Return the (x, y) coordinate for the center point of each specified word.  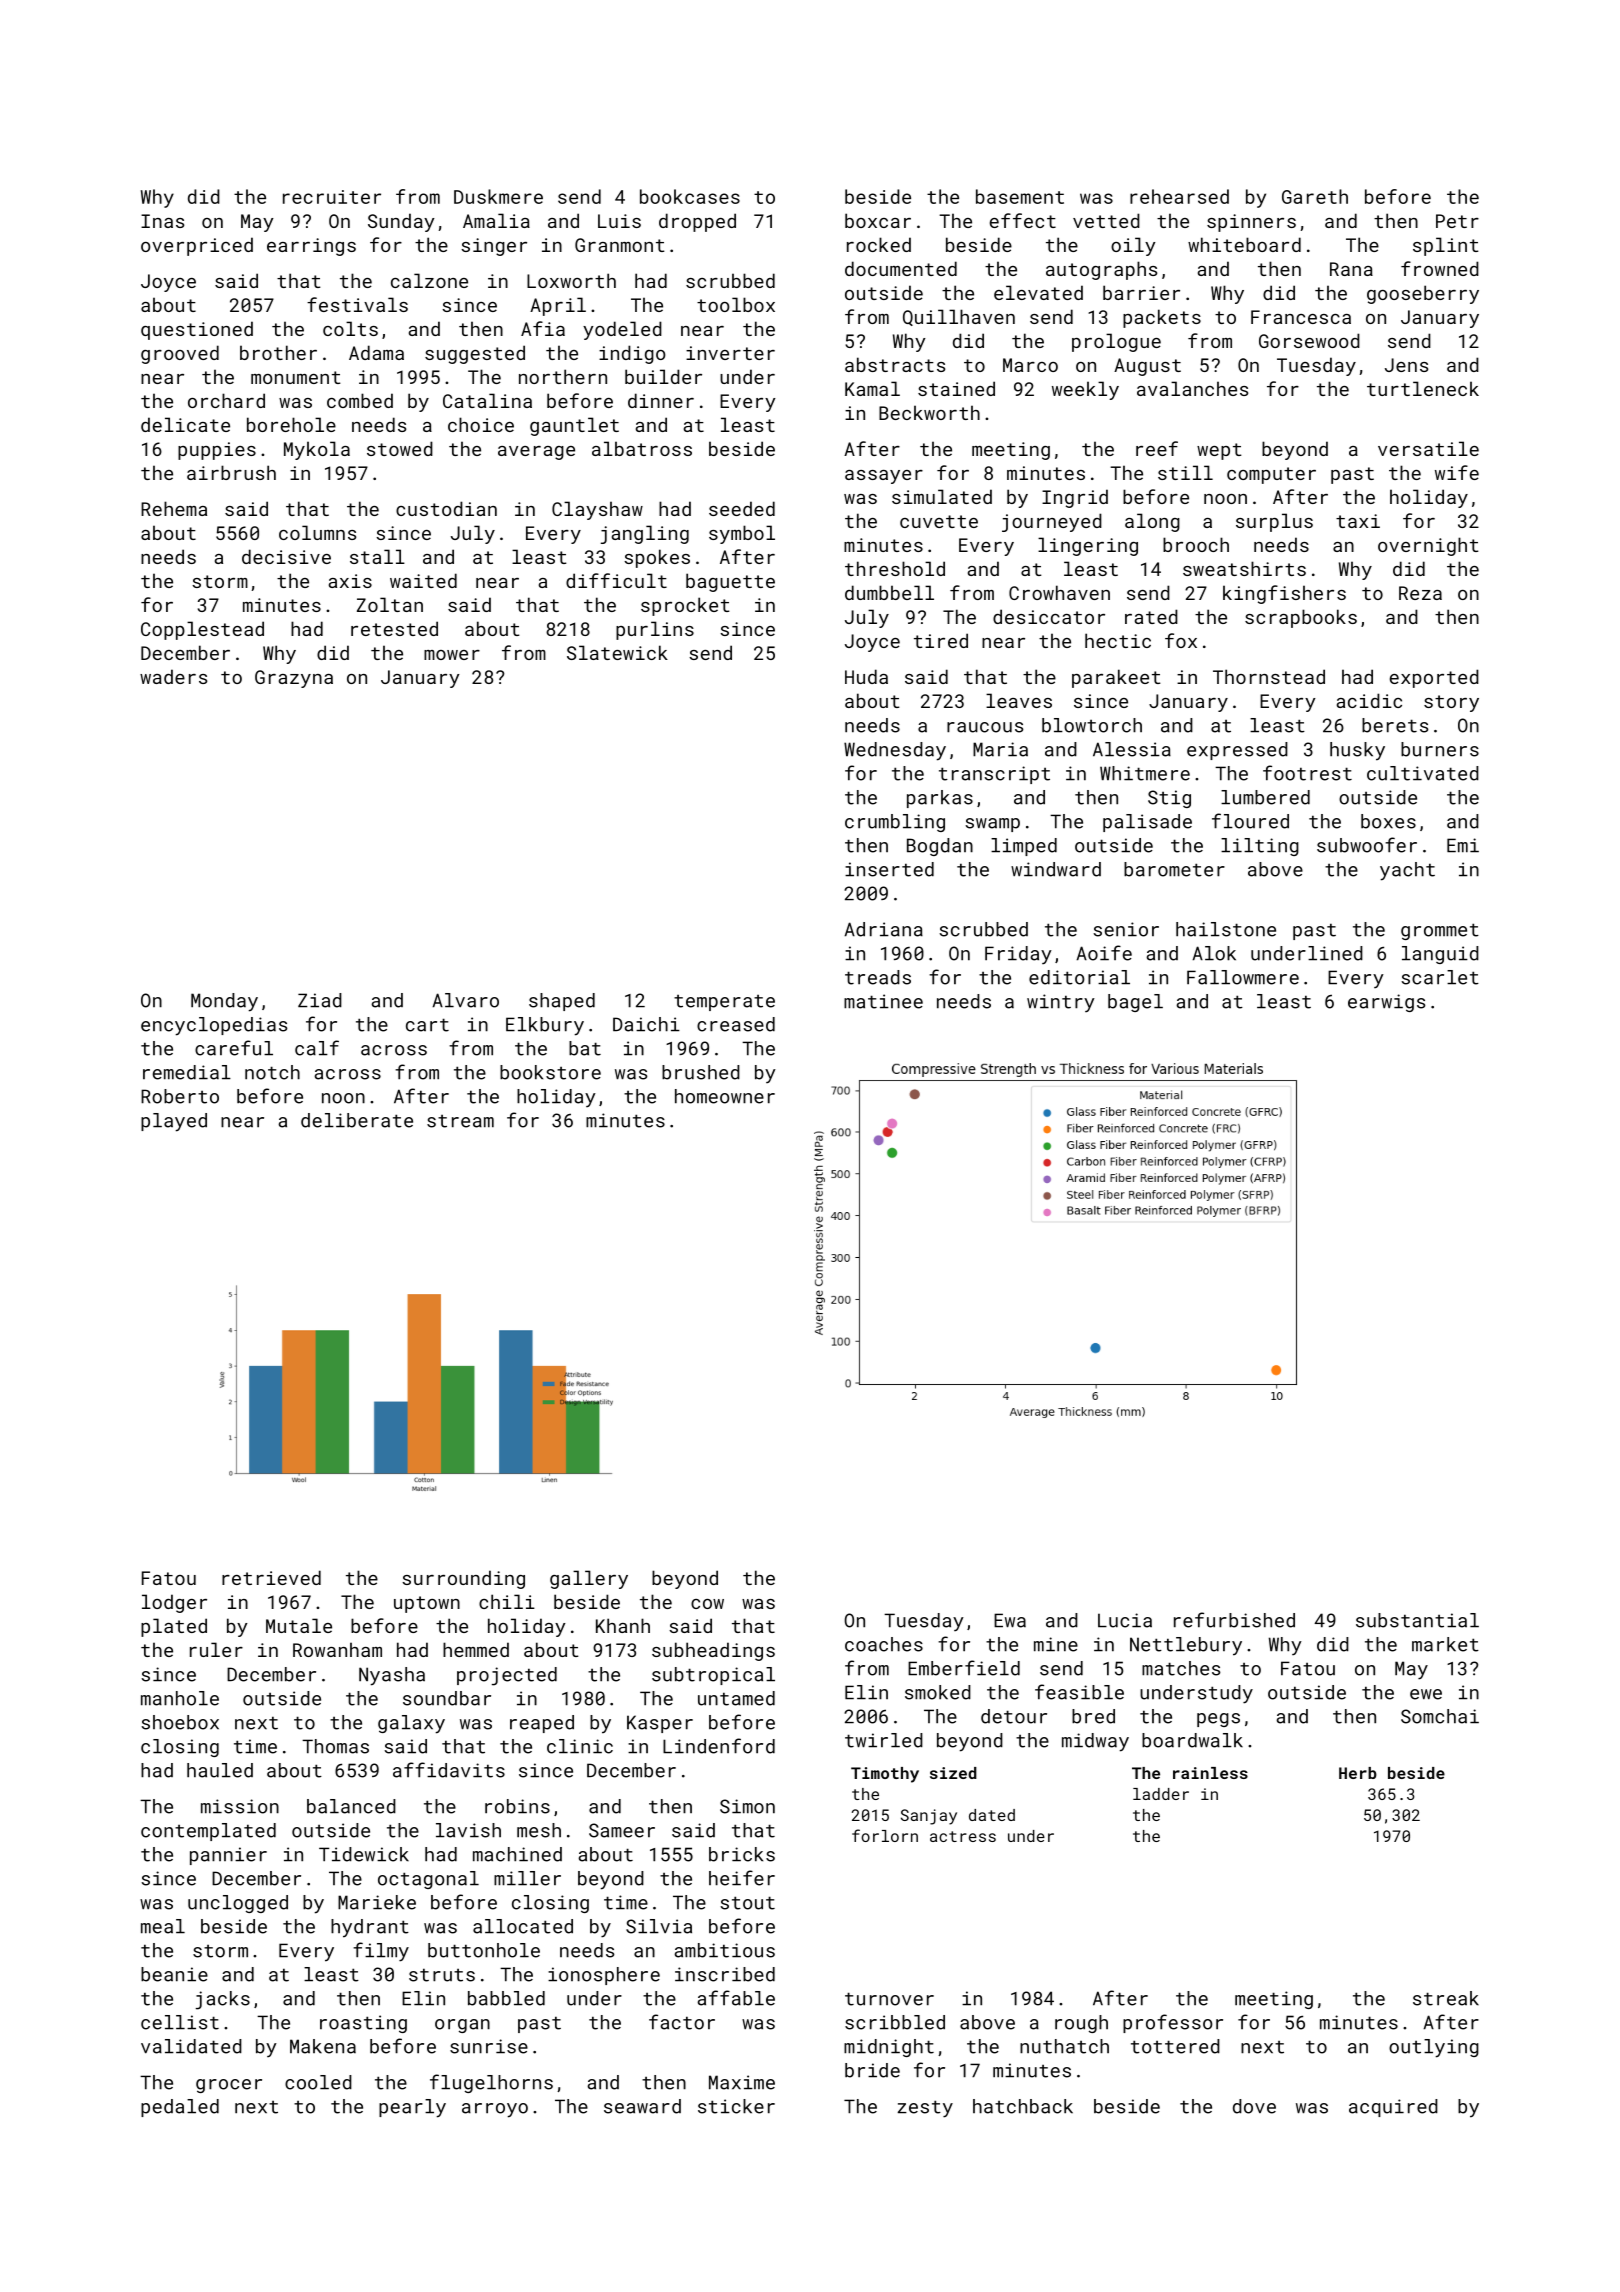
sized (953, 1773)
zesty (925, 2109)
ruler (216, 1649)
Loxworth (571, 280)
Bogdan (940, 847)
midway (1095, 1742)
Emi (1463, 845)
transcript (994, 775)
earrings (311, 247)
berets (1395, 725)
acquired (1393, 2108)
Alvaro (465, 1000)
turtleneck (1423, 388)
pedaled (180, 2108)
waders (173, 676)
